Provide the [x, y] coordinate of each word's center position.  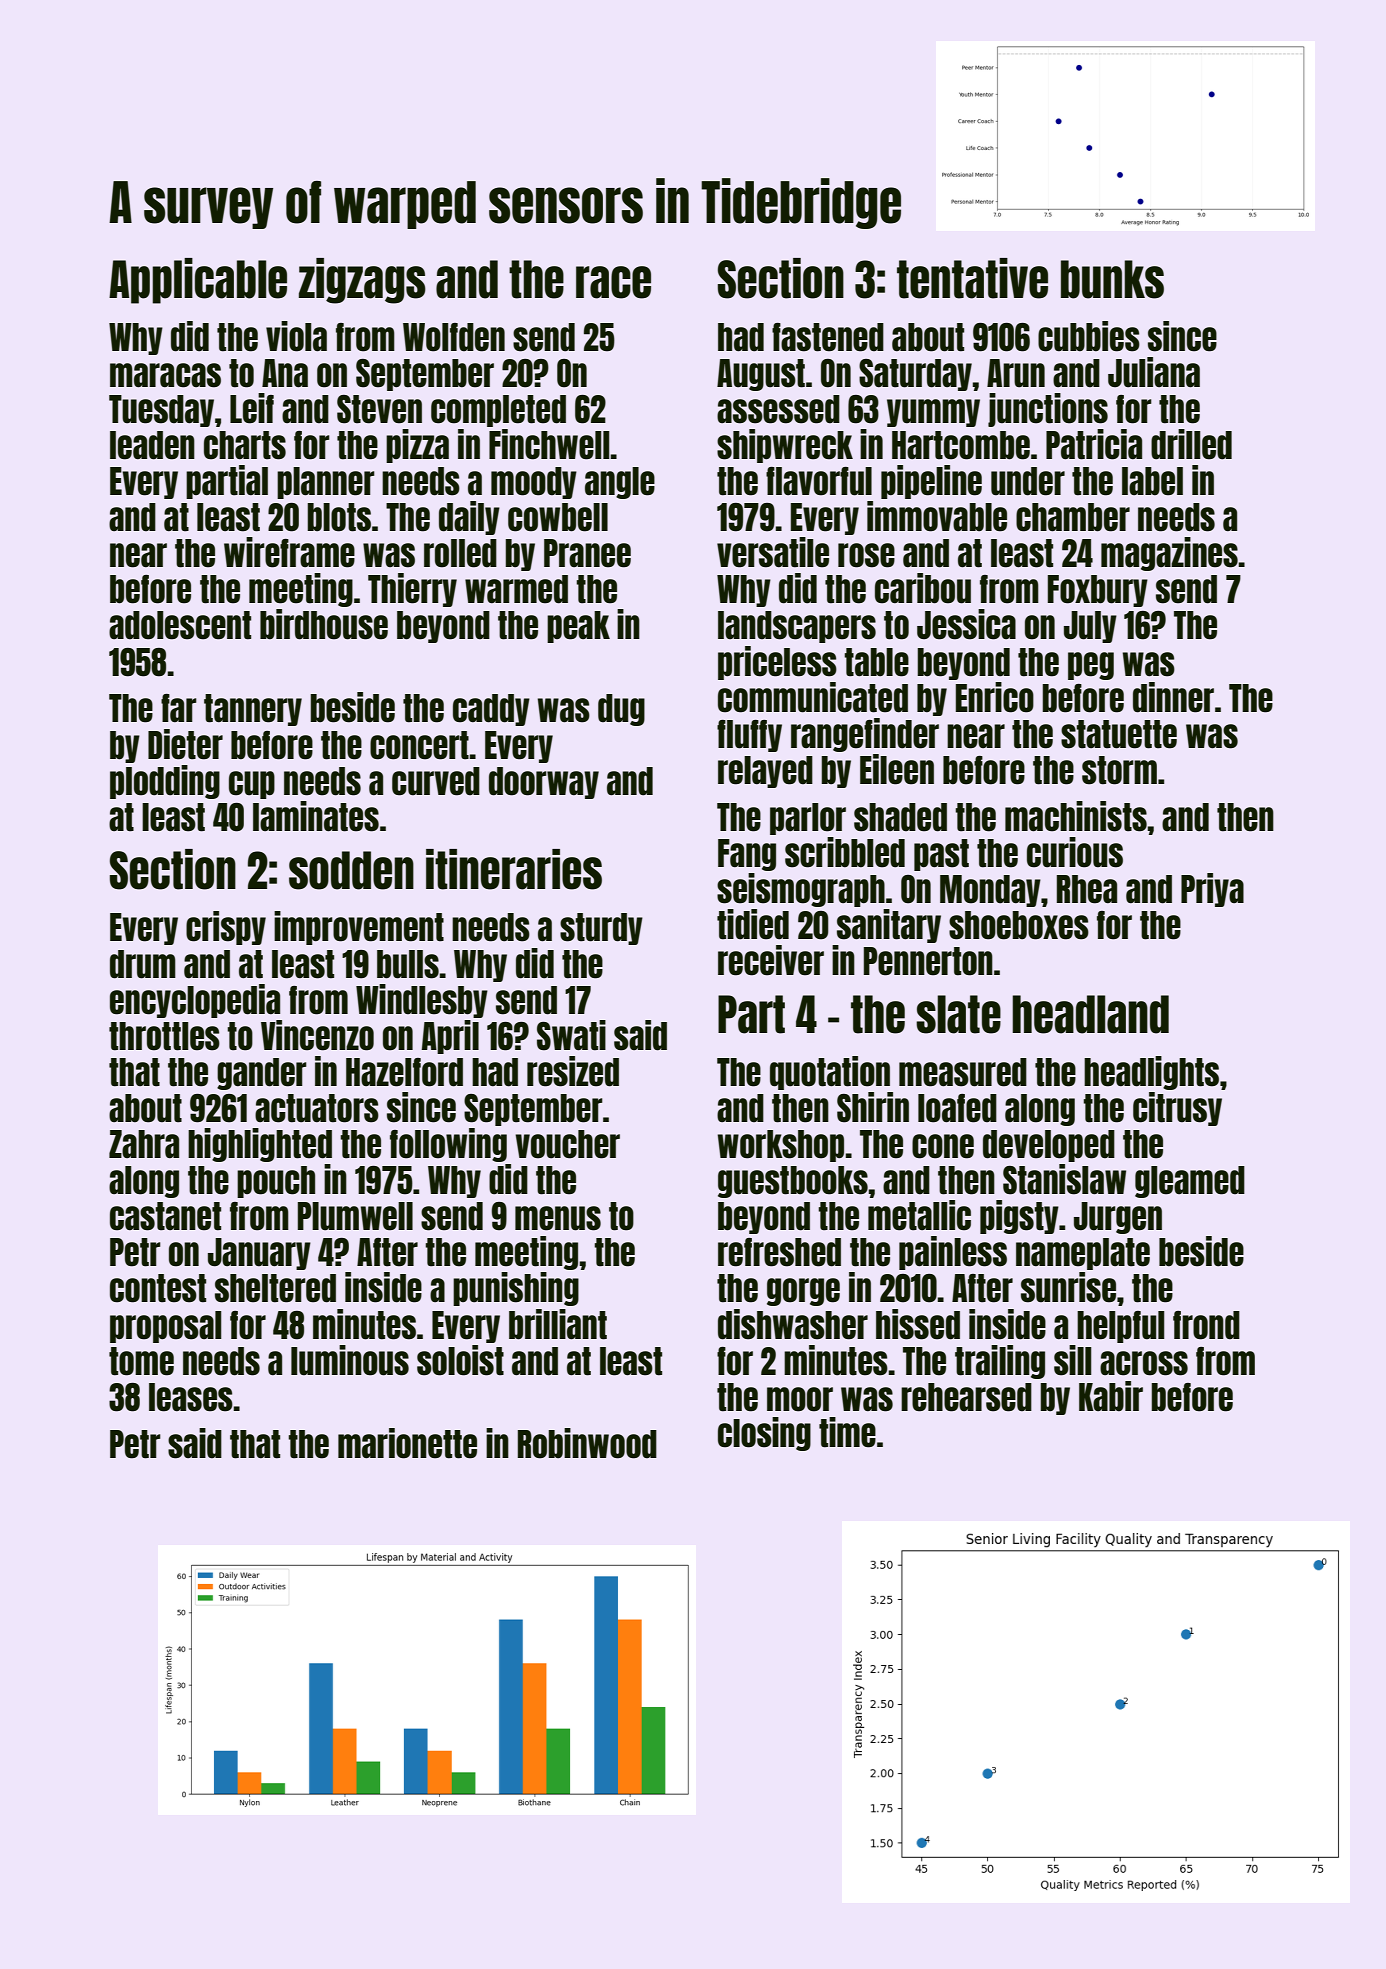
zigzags [362, 281]
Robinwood [587, 1443]
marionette [407, 1443]
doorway [544, 783]
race [613, 282]
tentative [972, 278]
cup [252, 785]
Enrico [995, 697]
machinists [1076, 816]
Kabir [1111, 1396]
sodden [351, 870]
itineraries [514, 869]
